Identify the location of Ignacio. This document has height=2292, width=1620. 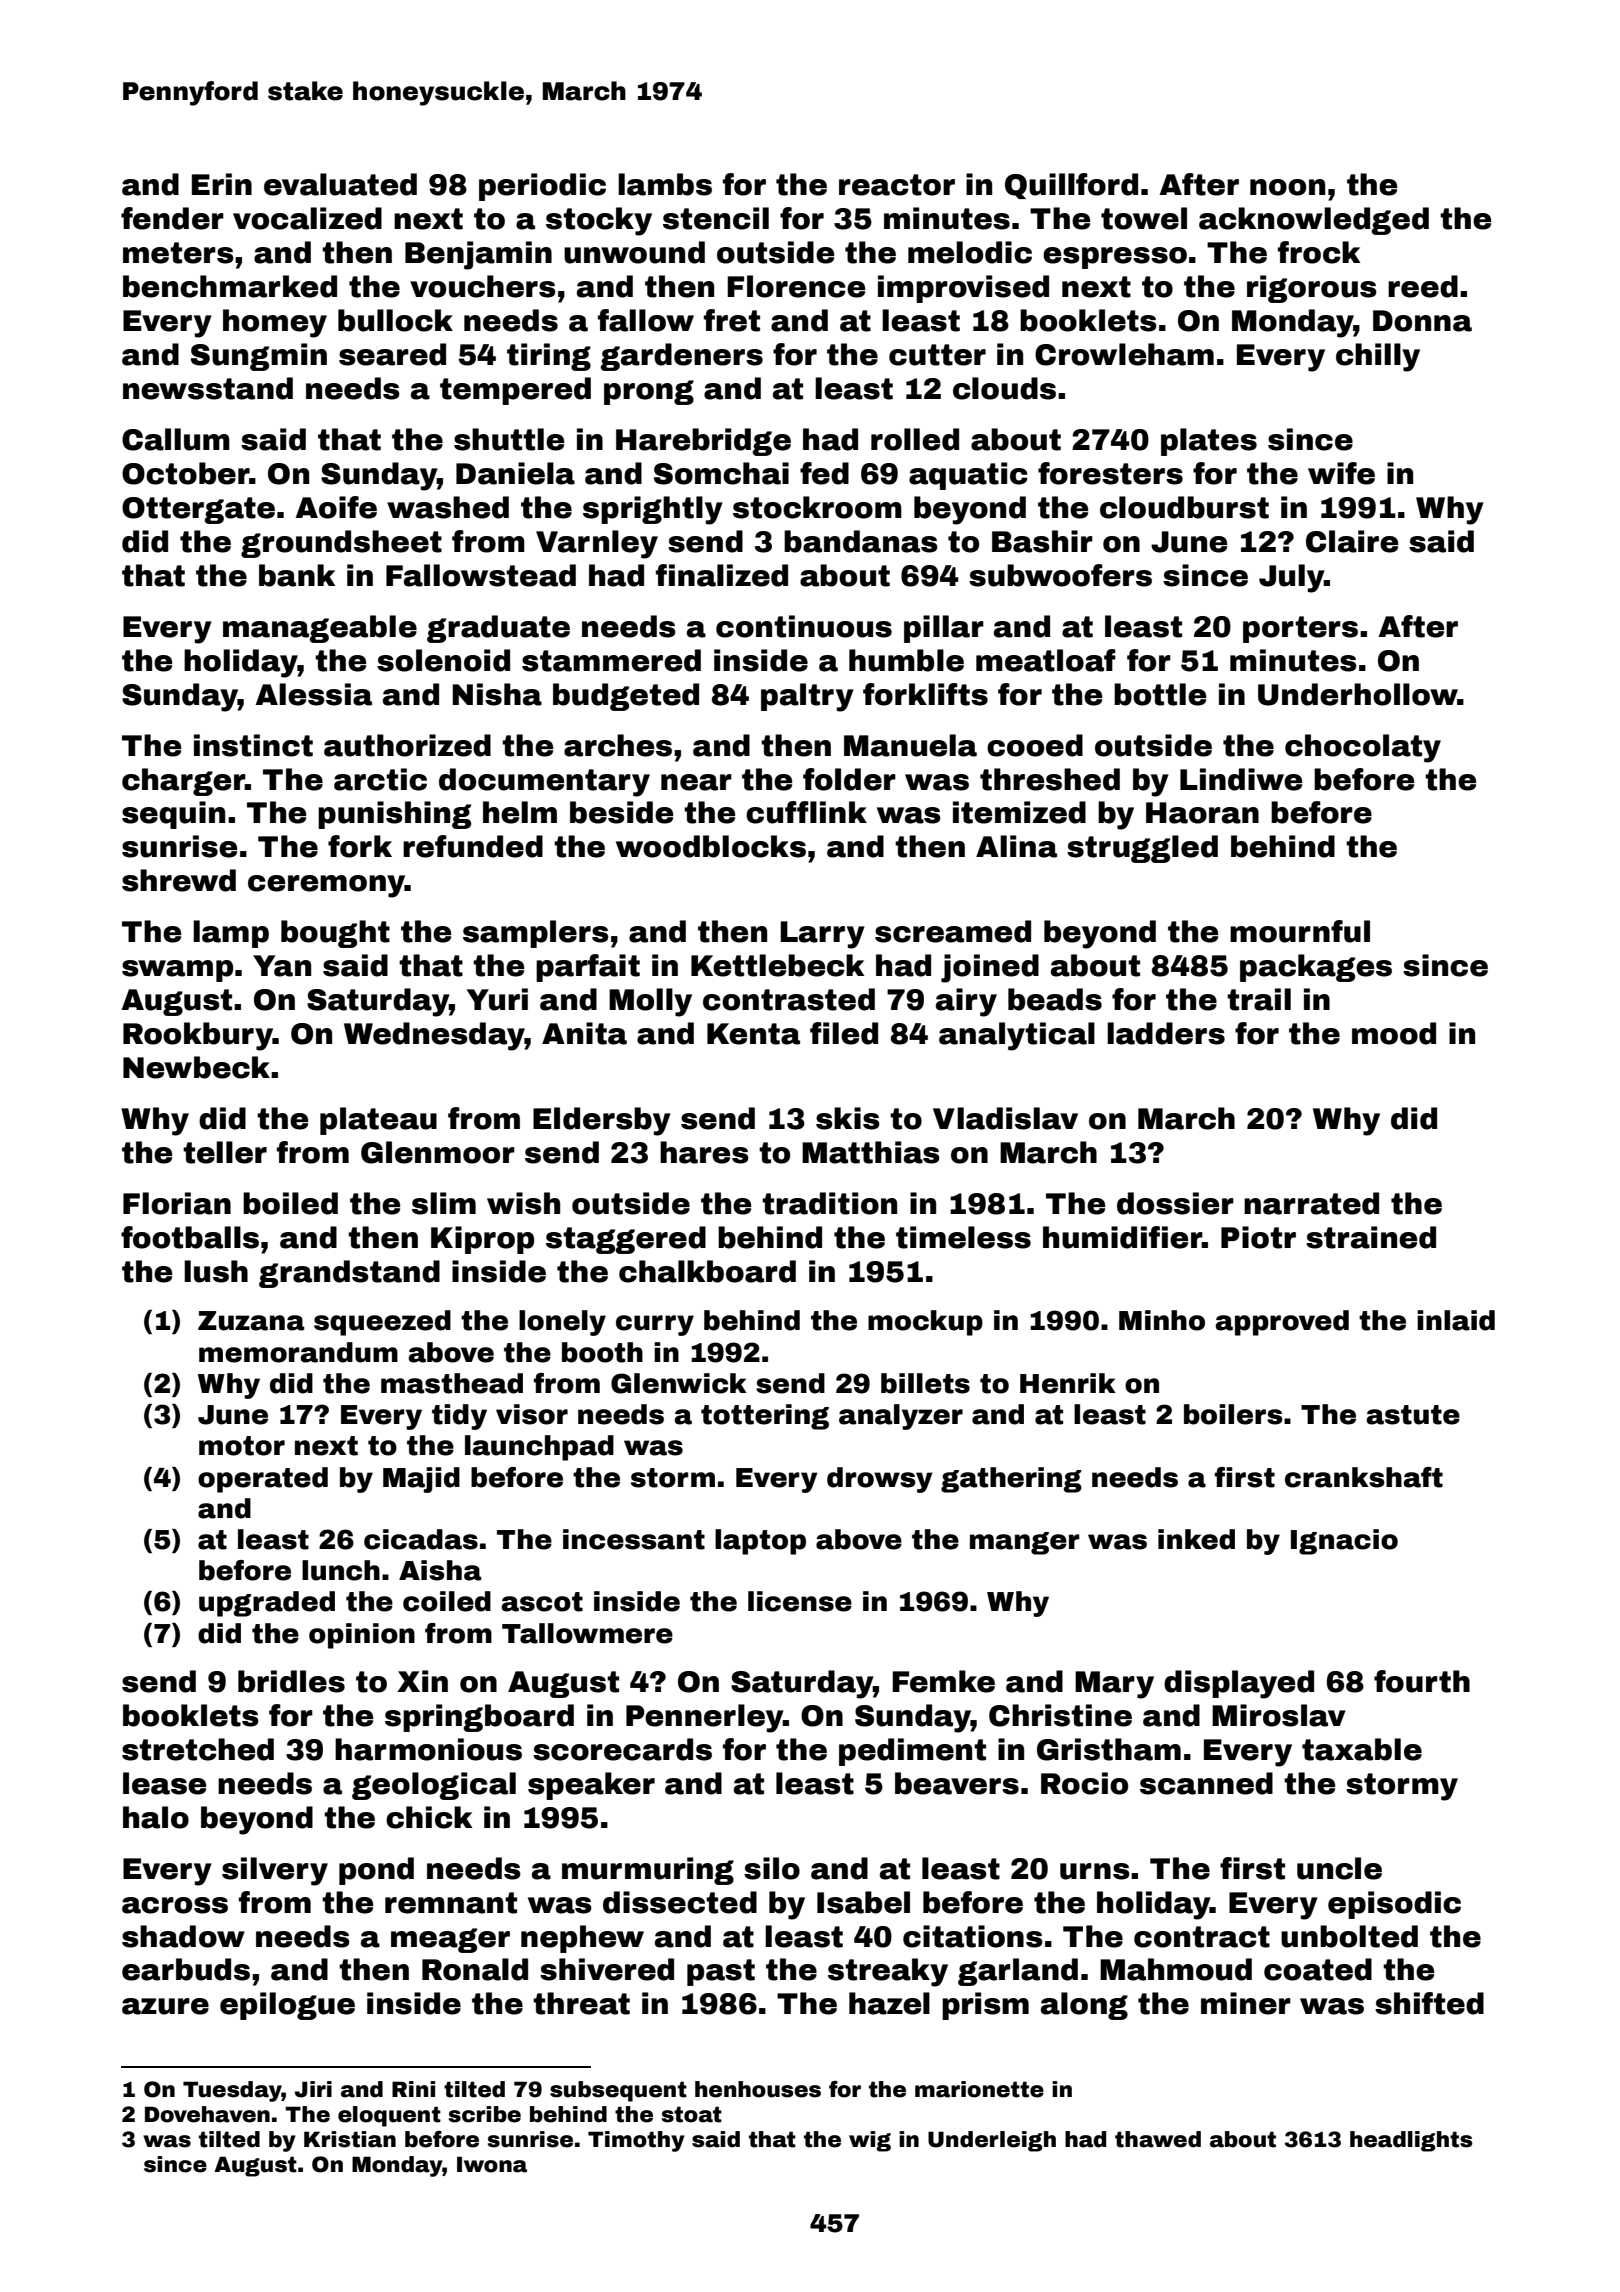
(1344, 1542).
